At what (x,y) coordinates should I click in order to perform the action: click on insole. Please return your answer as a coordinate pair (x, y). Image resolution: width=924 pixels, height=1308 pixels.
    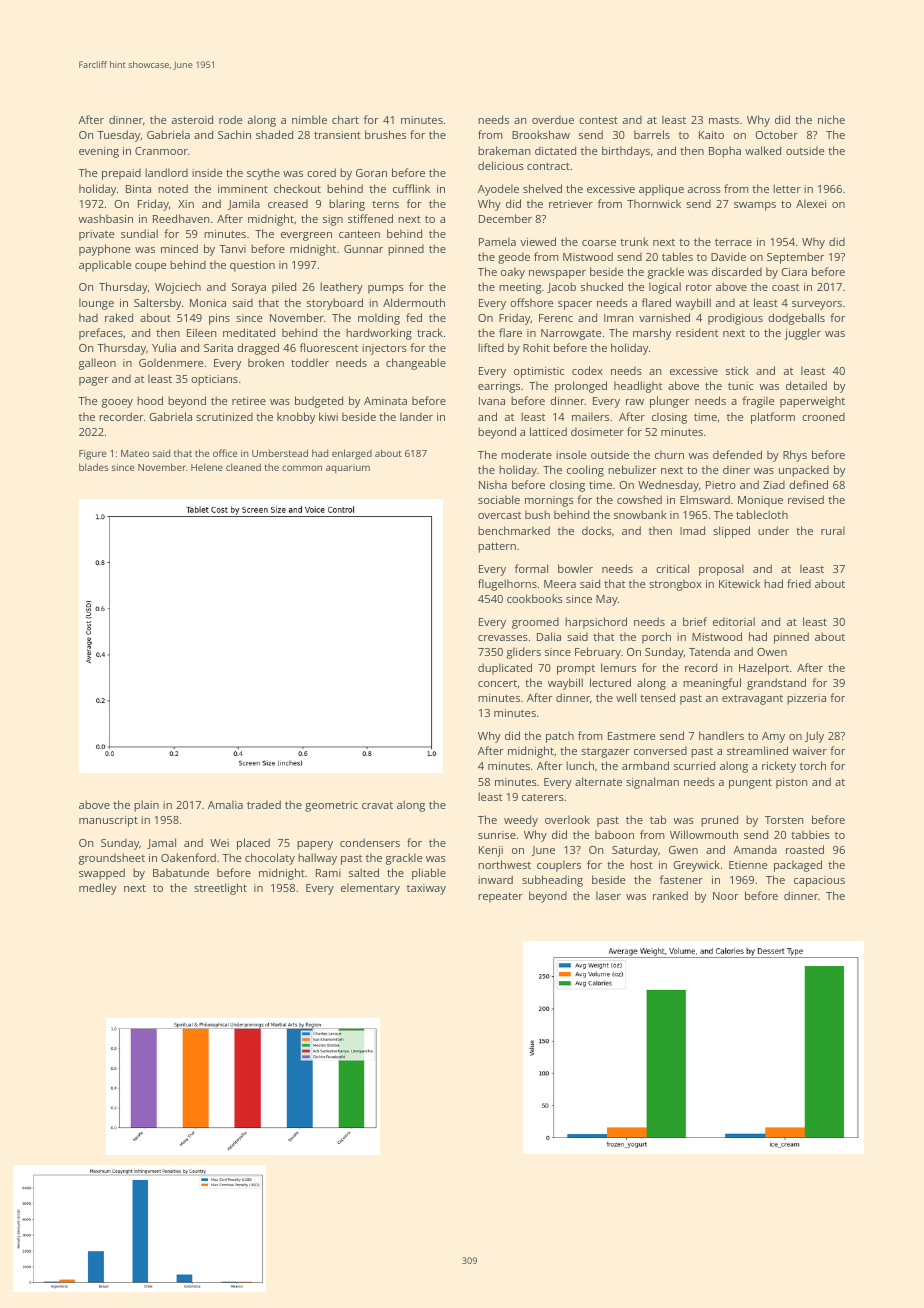
    Looking at the image, I should click on (571, 454).
